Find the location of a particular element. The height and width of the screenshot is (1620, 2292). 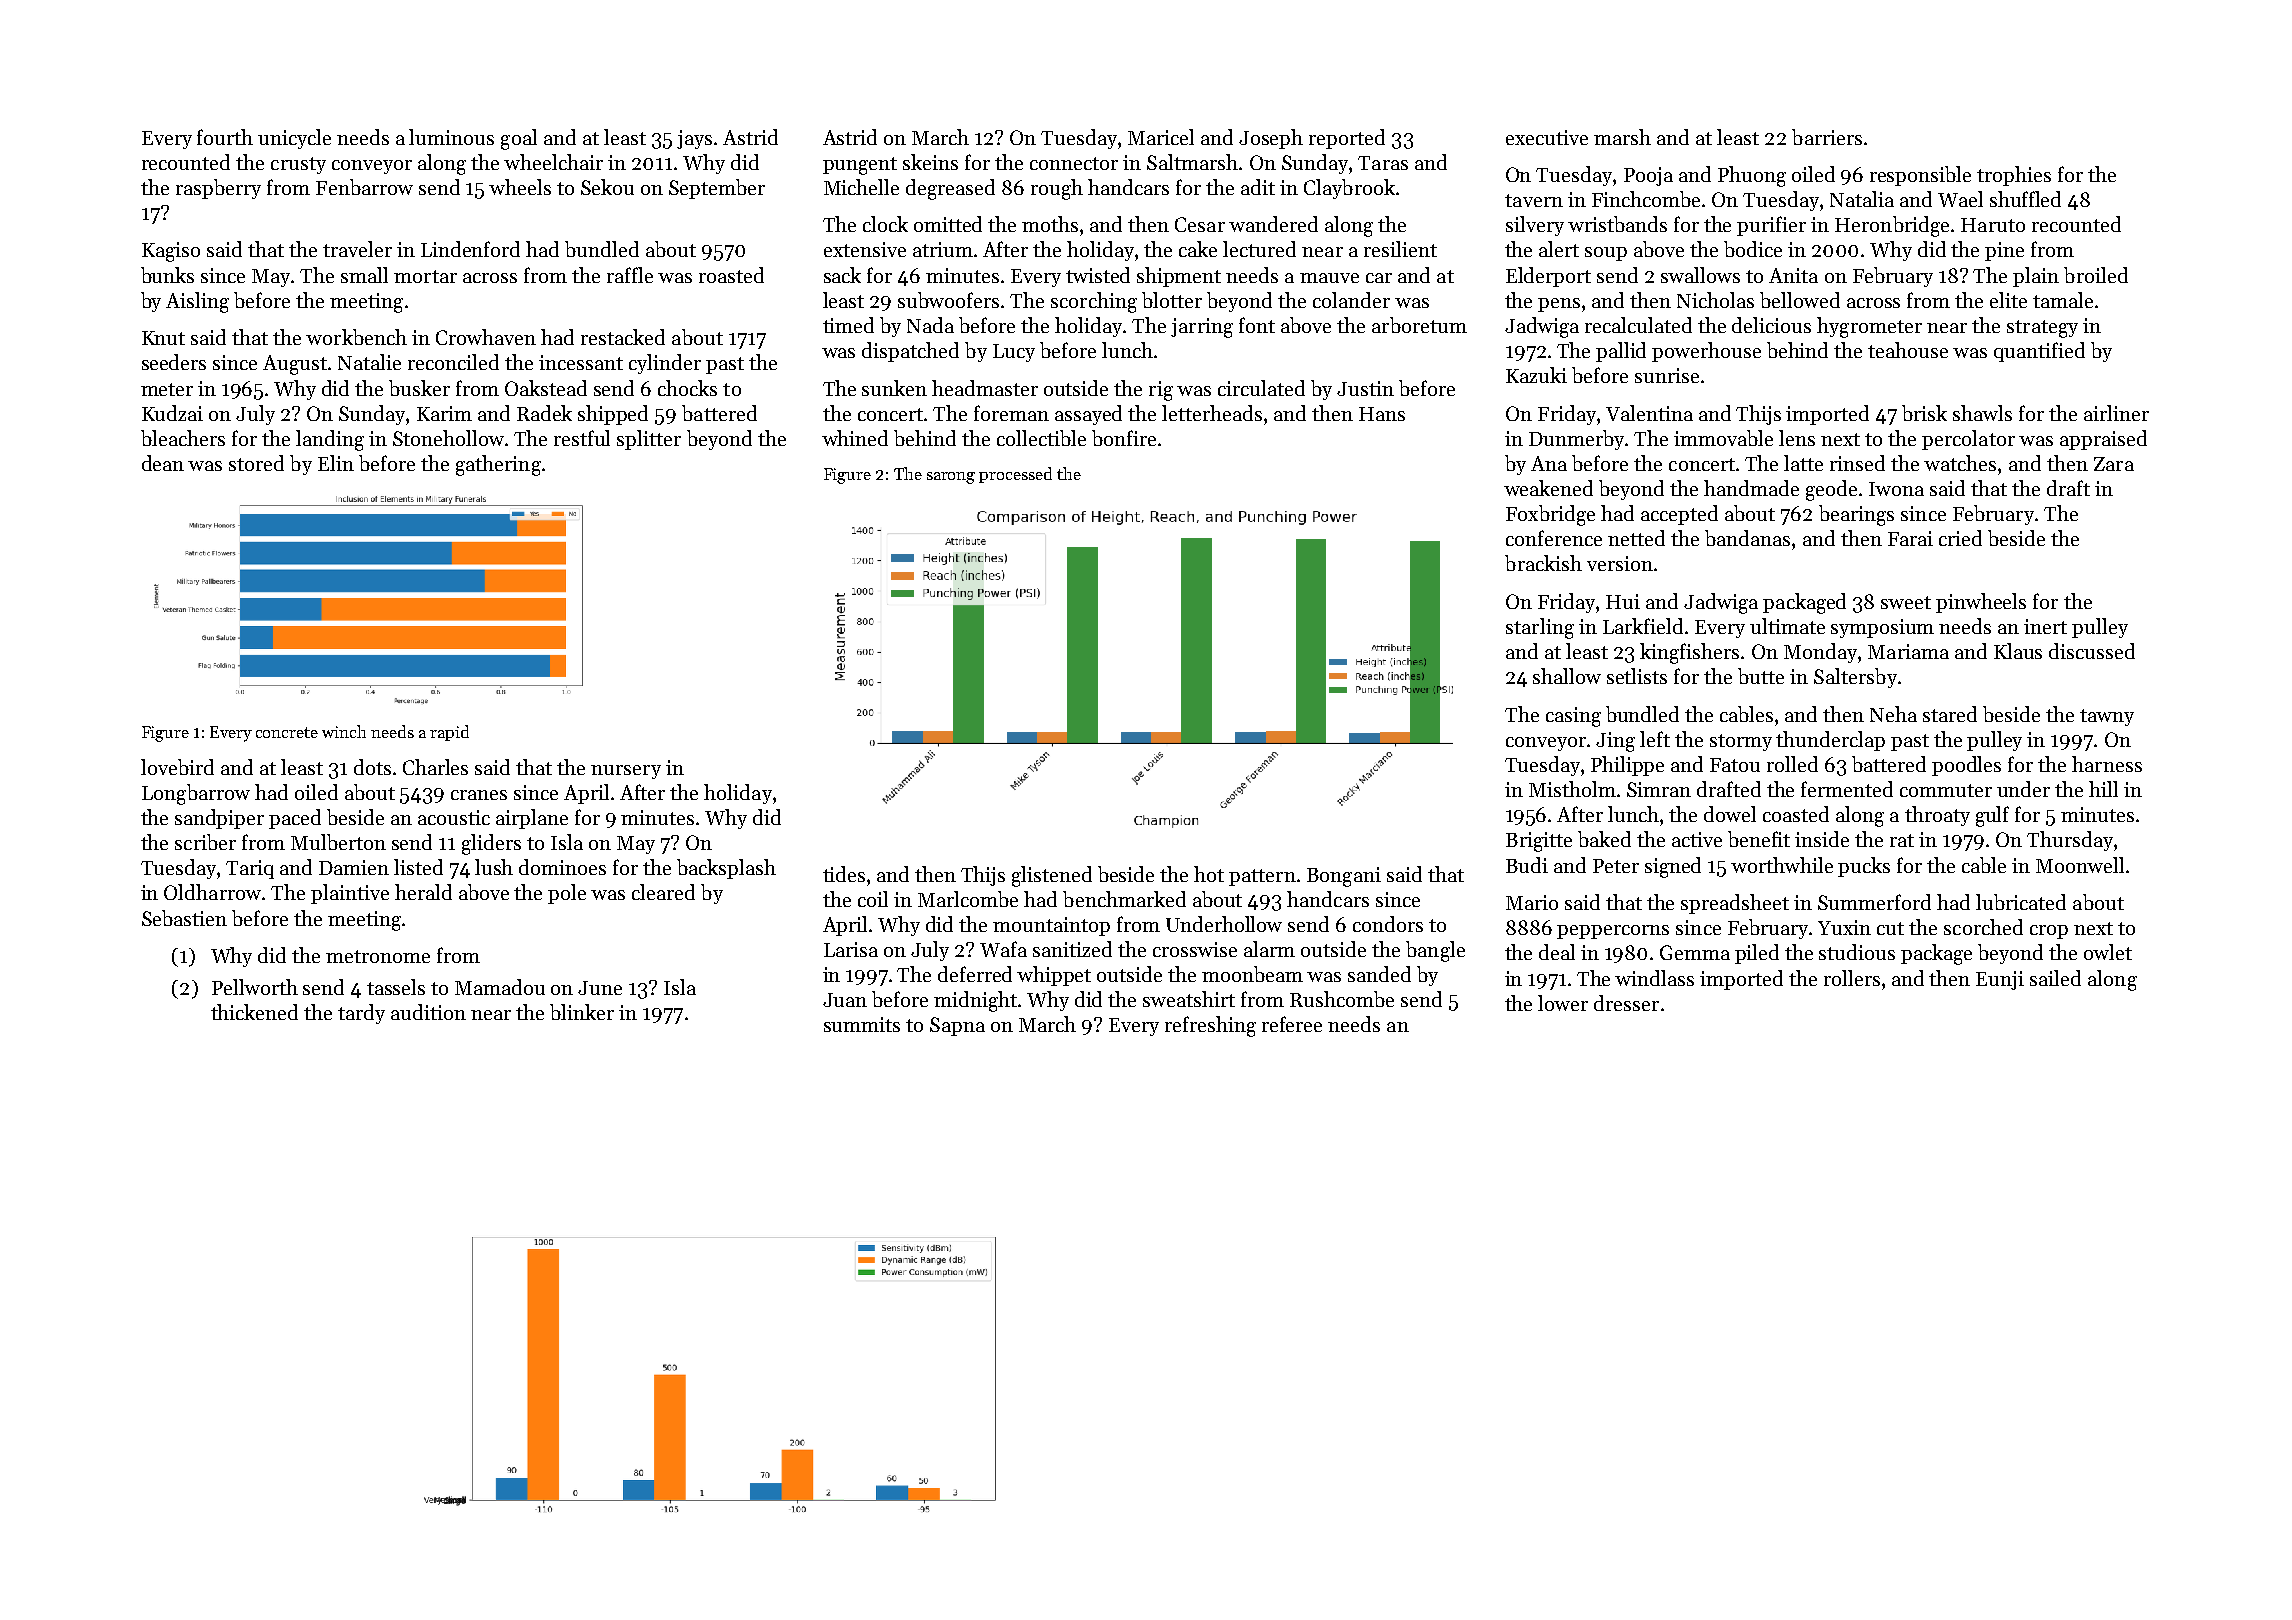

jarring is located at coordinates (1202, 328).
